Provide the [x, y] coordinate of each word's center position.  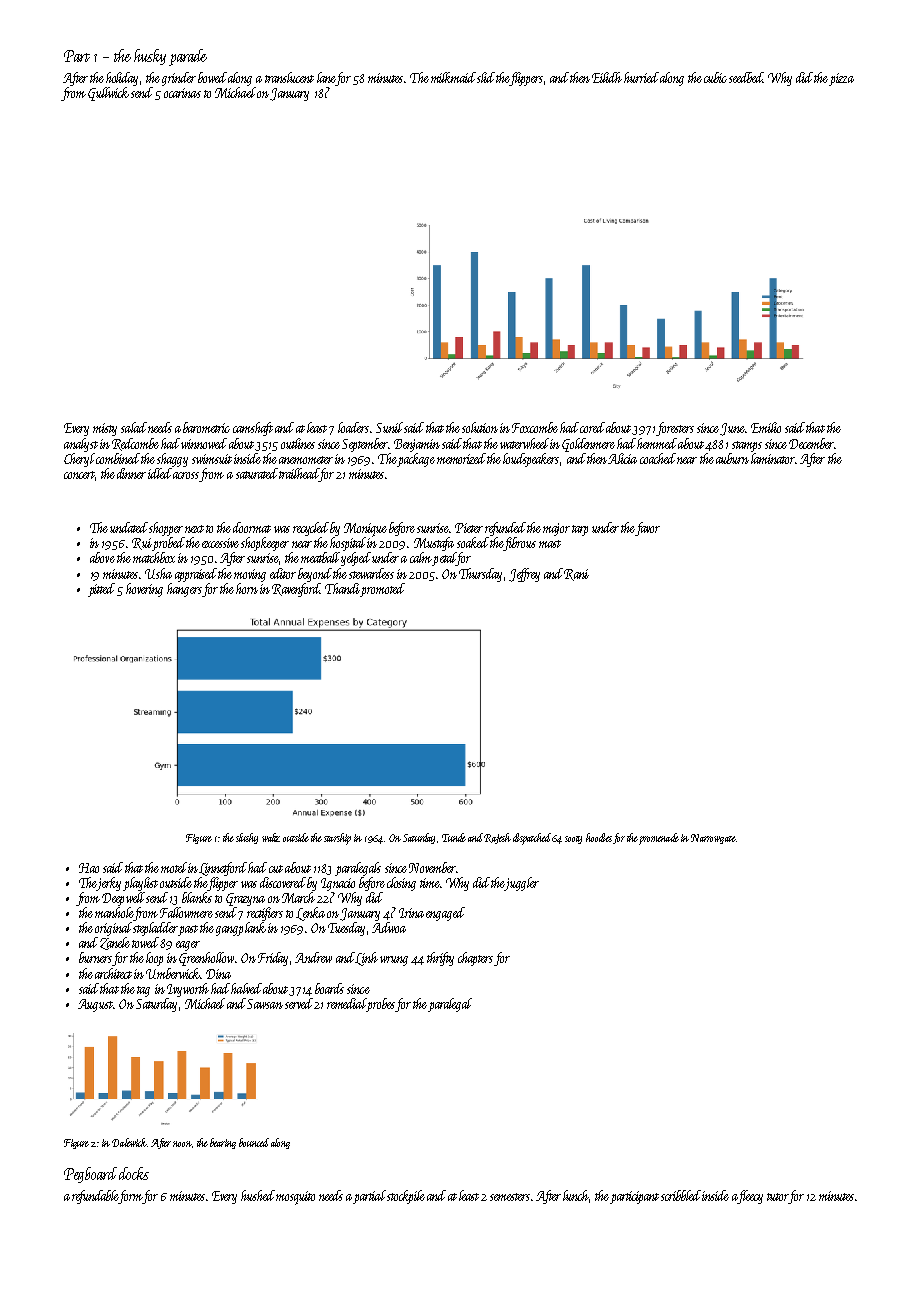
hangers [184, 590]
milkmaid [453, 77]
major [556, 529]
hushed [258, 1195]
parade [188, 57]
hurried [641, 77]
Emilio [766, 427]
